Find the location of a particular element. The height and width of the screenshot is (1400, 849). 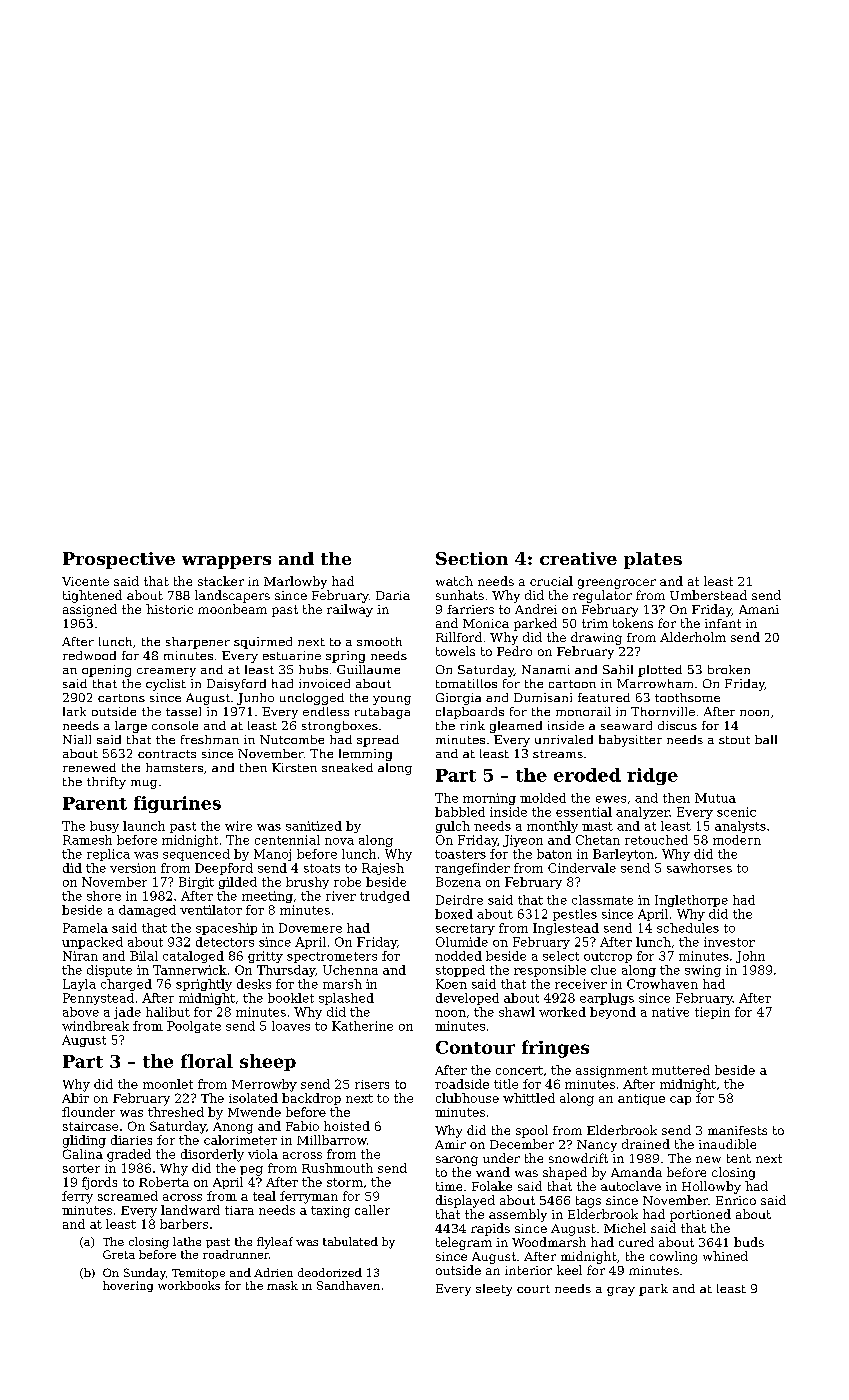

keel is located at coordinates (569, 1270).
